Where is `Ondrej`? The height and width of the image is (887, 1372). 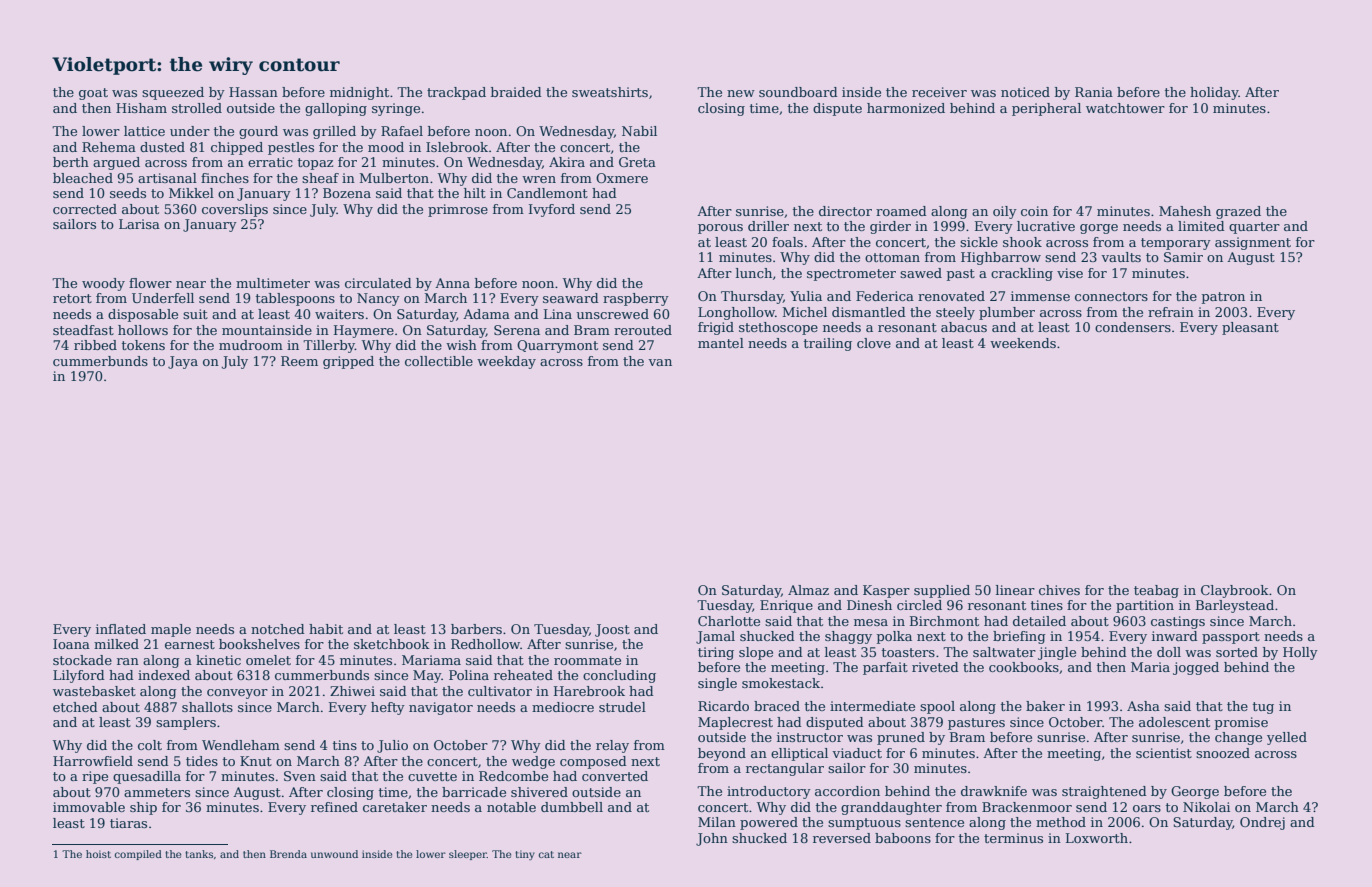
Ondrej is located at coordinates (1262, 823).
